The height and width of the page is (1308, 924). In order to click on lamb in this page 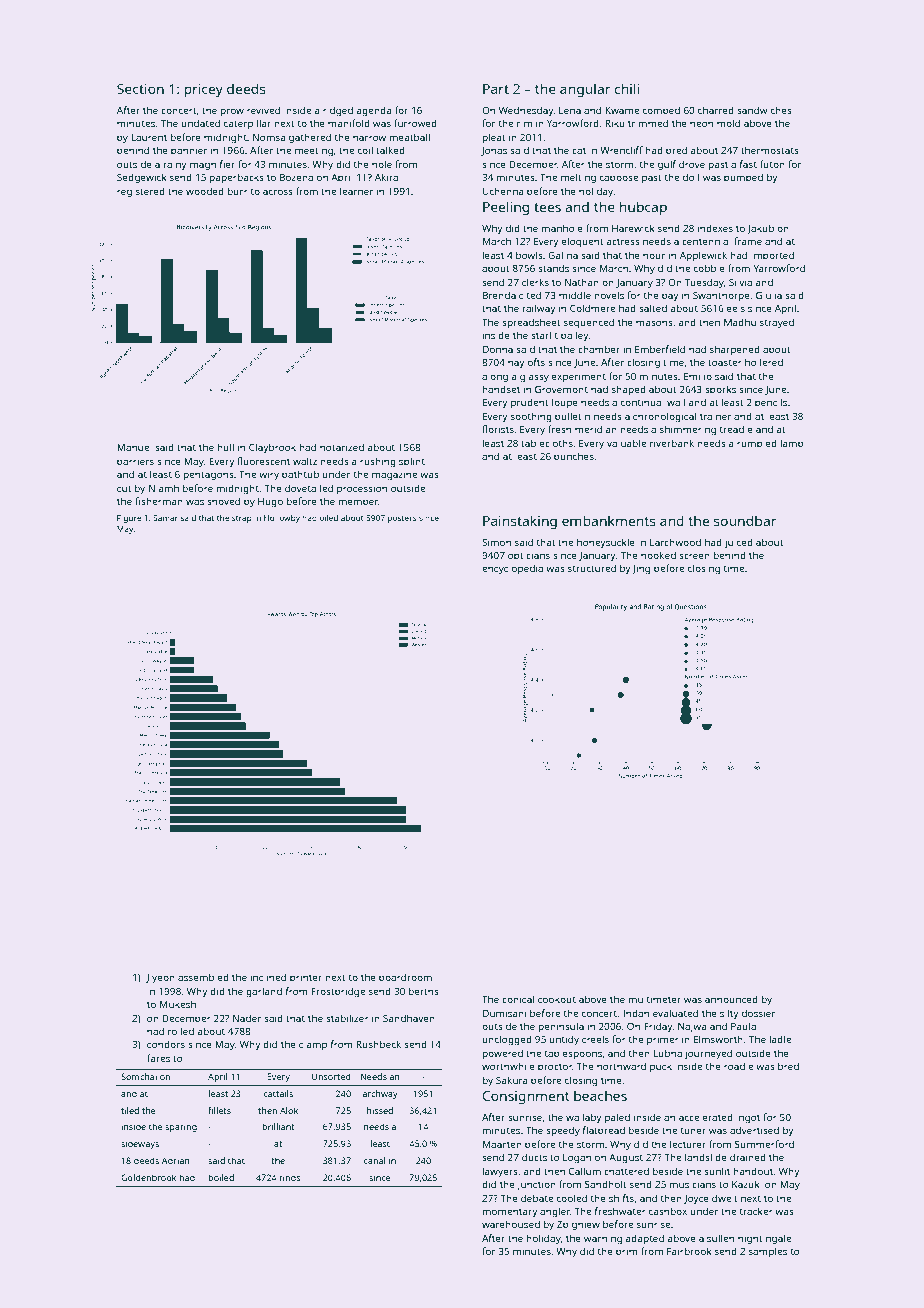, I will do `click(792, 443)`.
